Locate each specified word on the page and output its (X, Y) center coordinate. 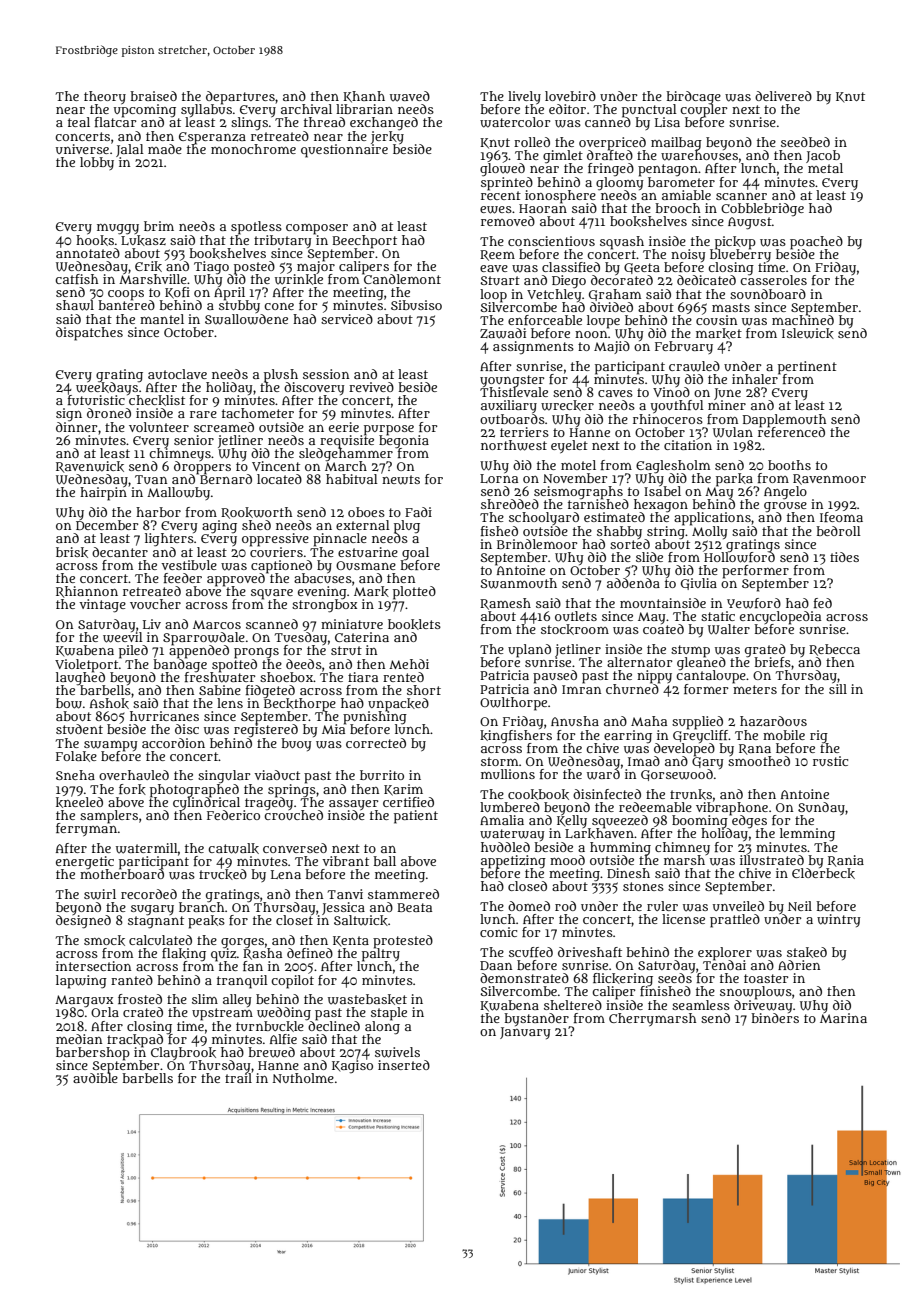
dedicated (706, 280)
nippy (654, 677)
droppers (202, 467)
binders (775, 1018)
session (326, 374)
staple (389, 1014)
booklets (414, 624)
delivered (783, 96)
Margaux (84, 1001)
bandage (180, 665)
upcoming (145, 110)
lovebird (570, 96)
